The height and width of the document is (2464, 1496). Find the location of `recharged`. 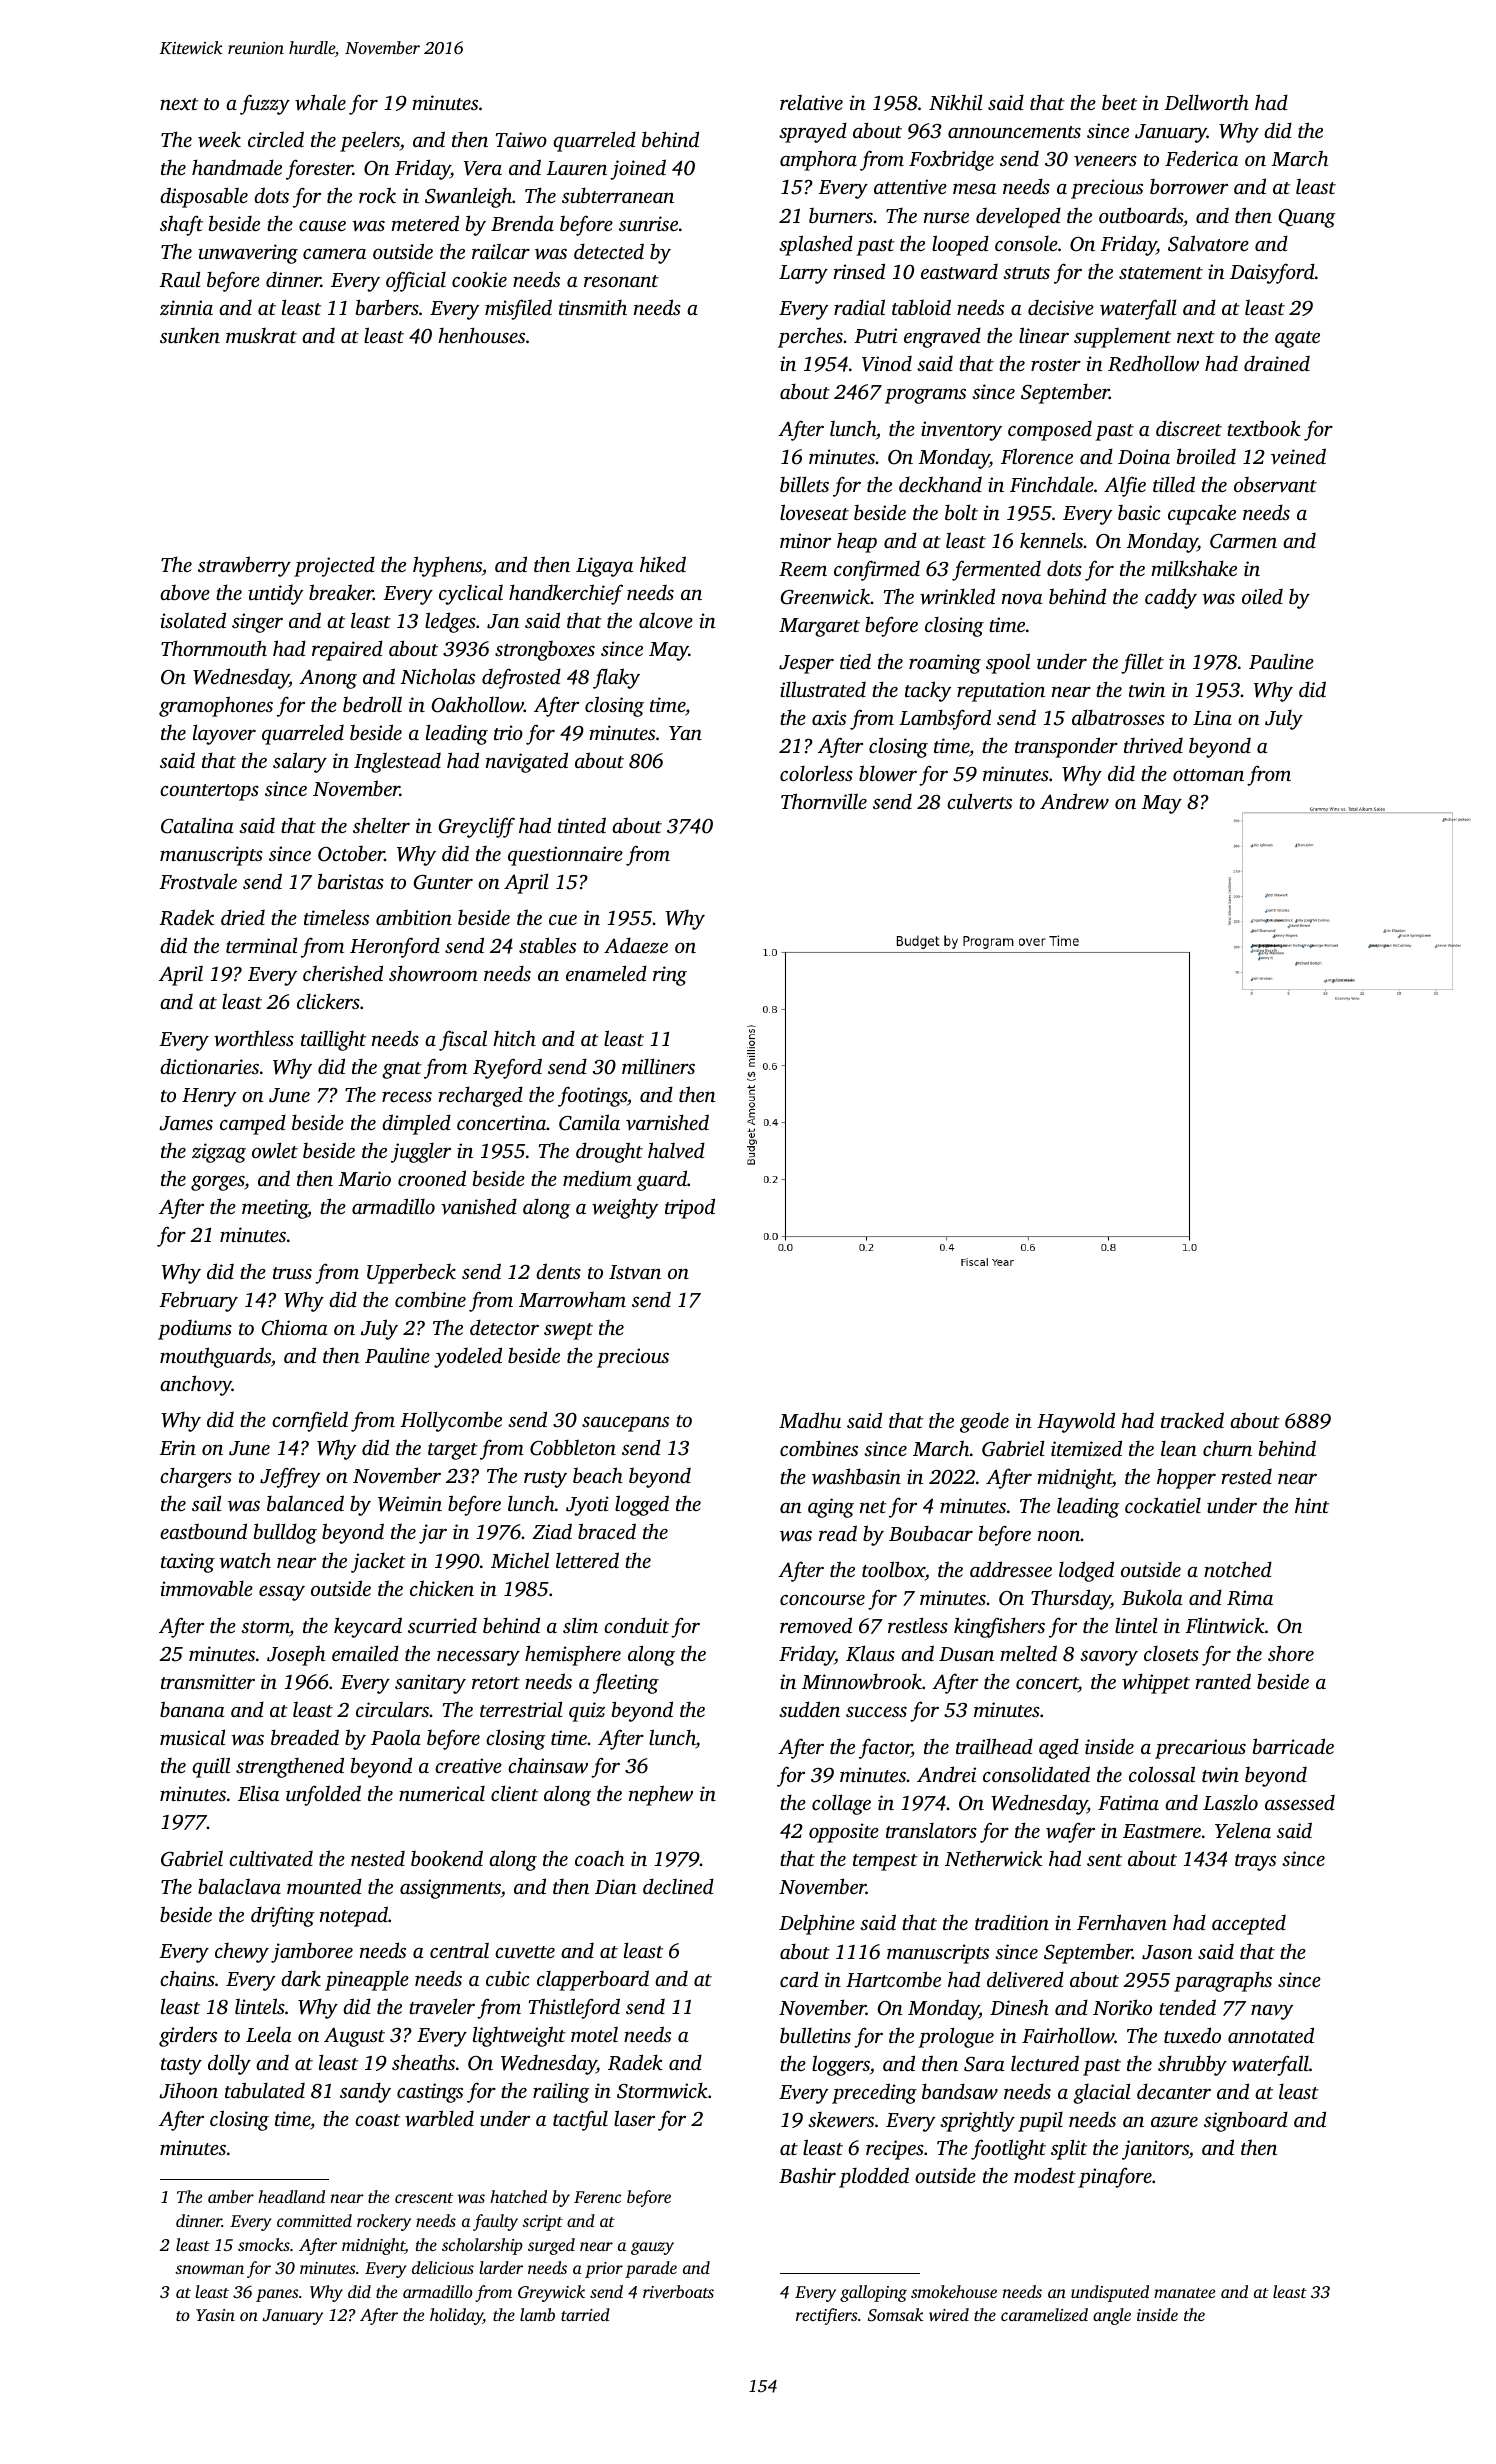

recharged is located at coordinates (481, 1096).
